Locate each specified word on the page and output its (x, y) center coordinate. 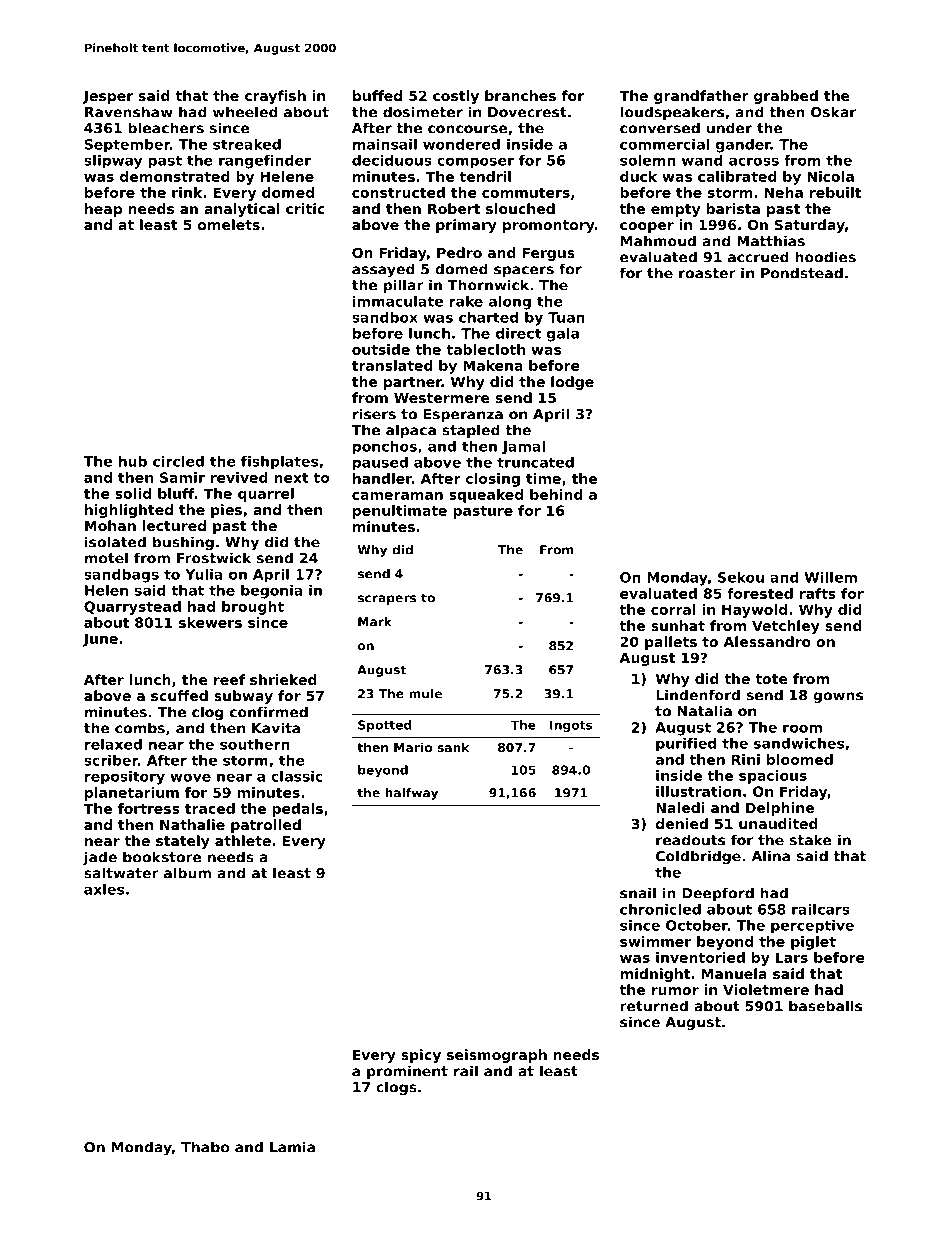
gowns (838, 698)
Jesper (108, 97)
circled (178, 461)
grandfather (701, 97)
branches (520, 95)
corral (673, 609)
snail (638, 893)
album (187, 873)
